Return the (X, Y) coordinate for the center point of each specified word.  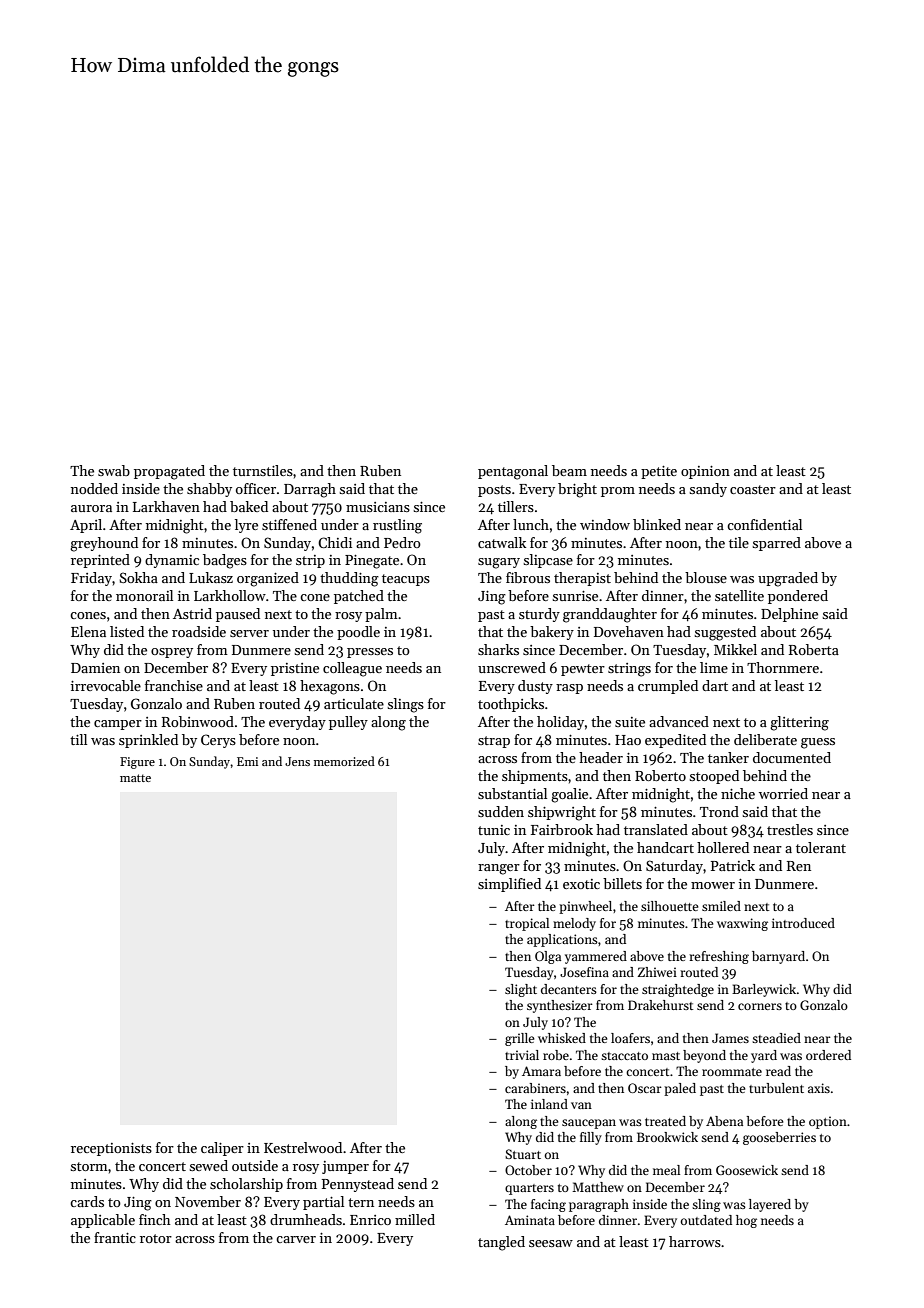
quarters (529, 1189)
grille (520, 1039)
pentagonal (513, 472)
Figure (137, 763)
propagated (169, 472)
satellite (739, 595)
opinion (705, 472)
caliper (222, 1149)
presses (370, 653)
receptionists (111, 1149)
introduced (803, 923)
